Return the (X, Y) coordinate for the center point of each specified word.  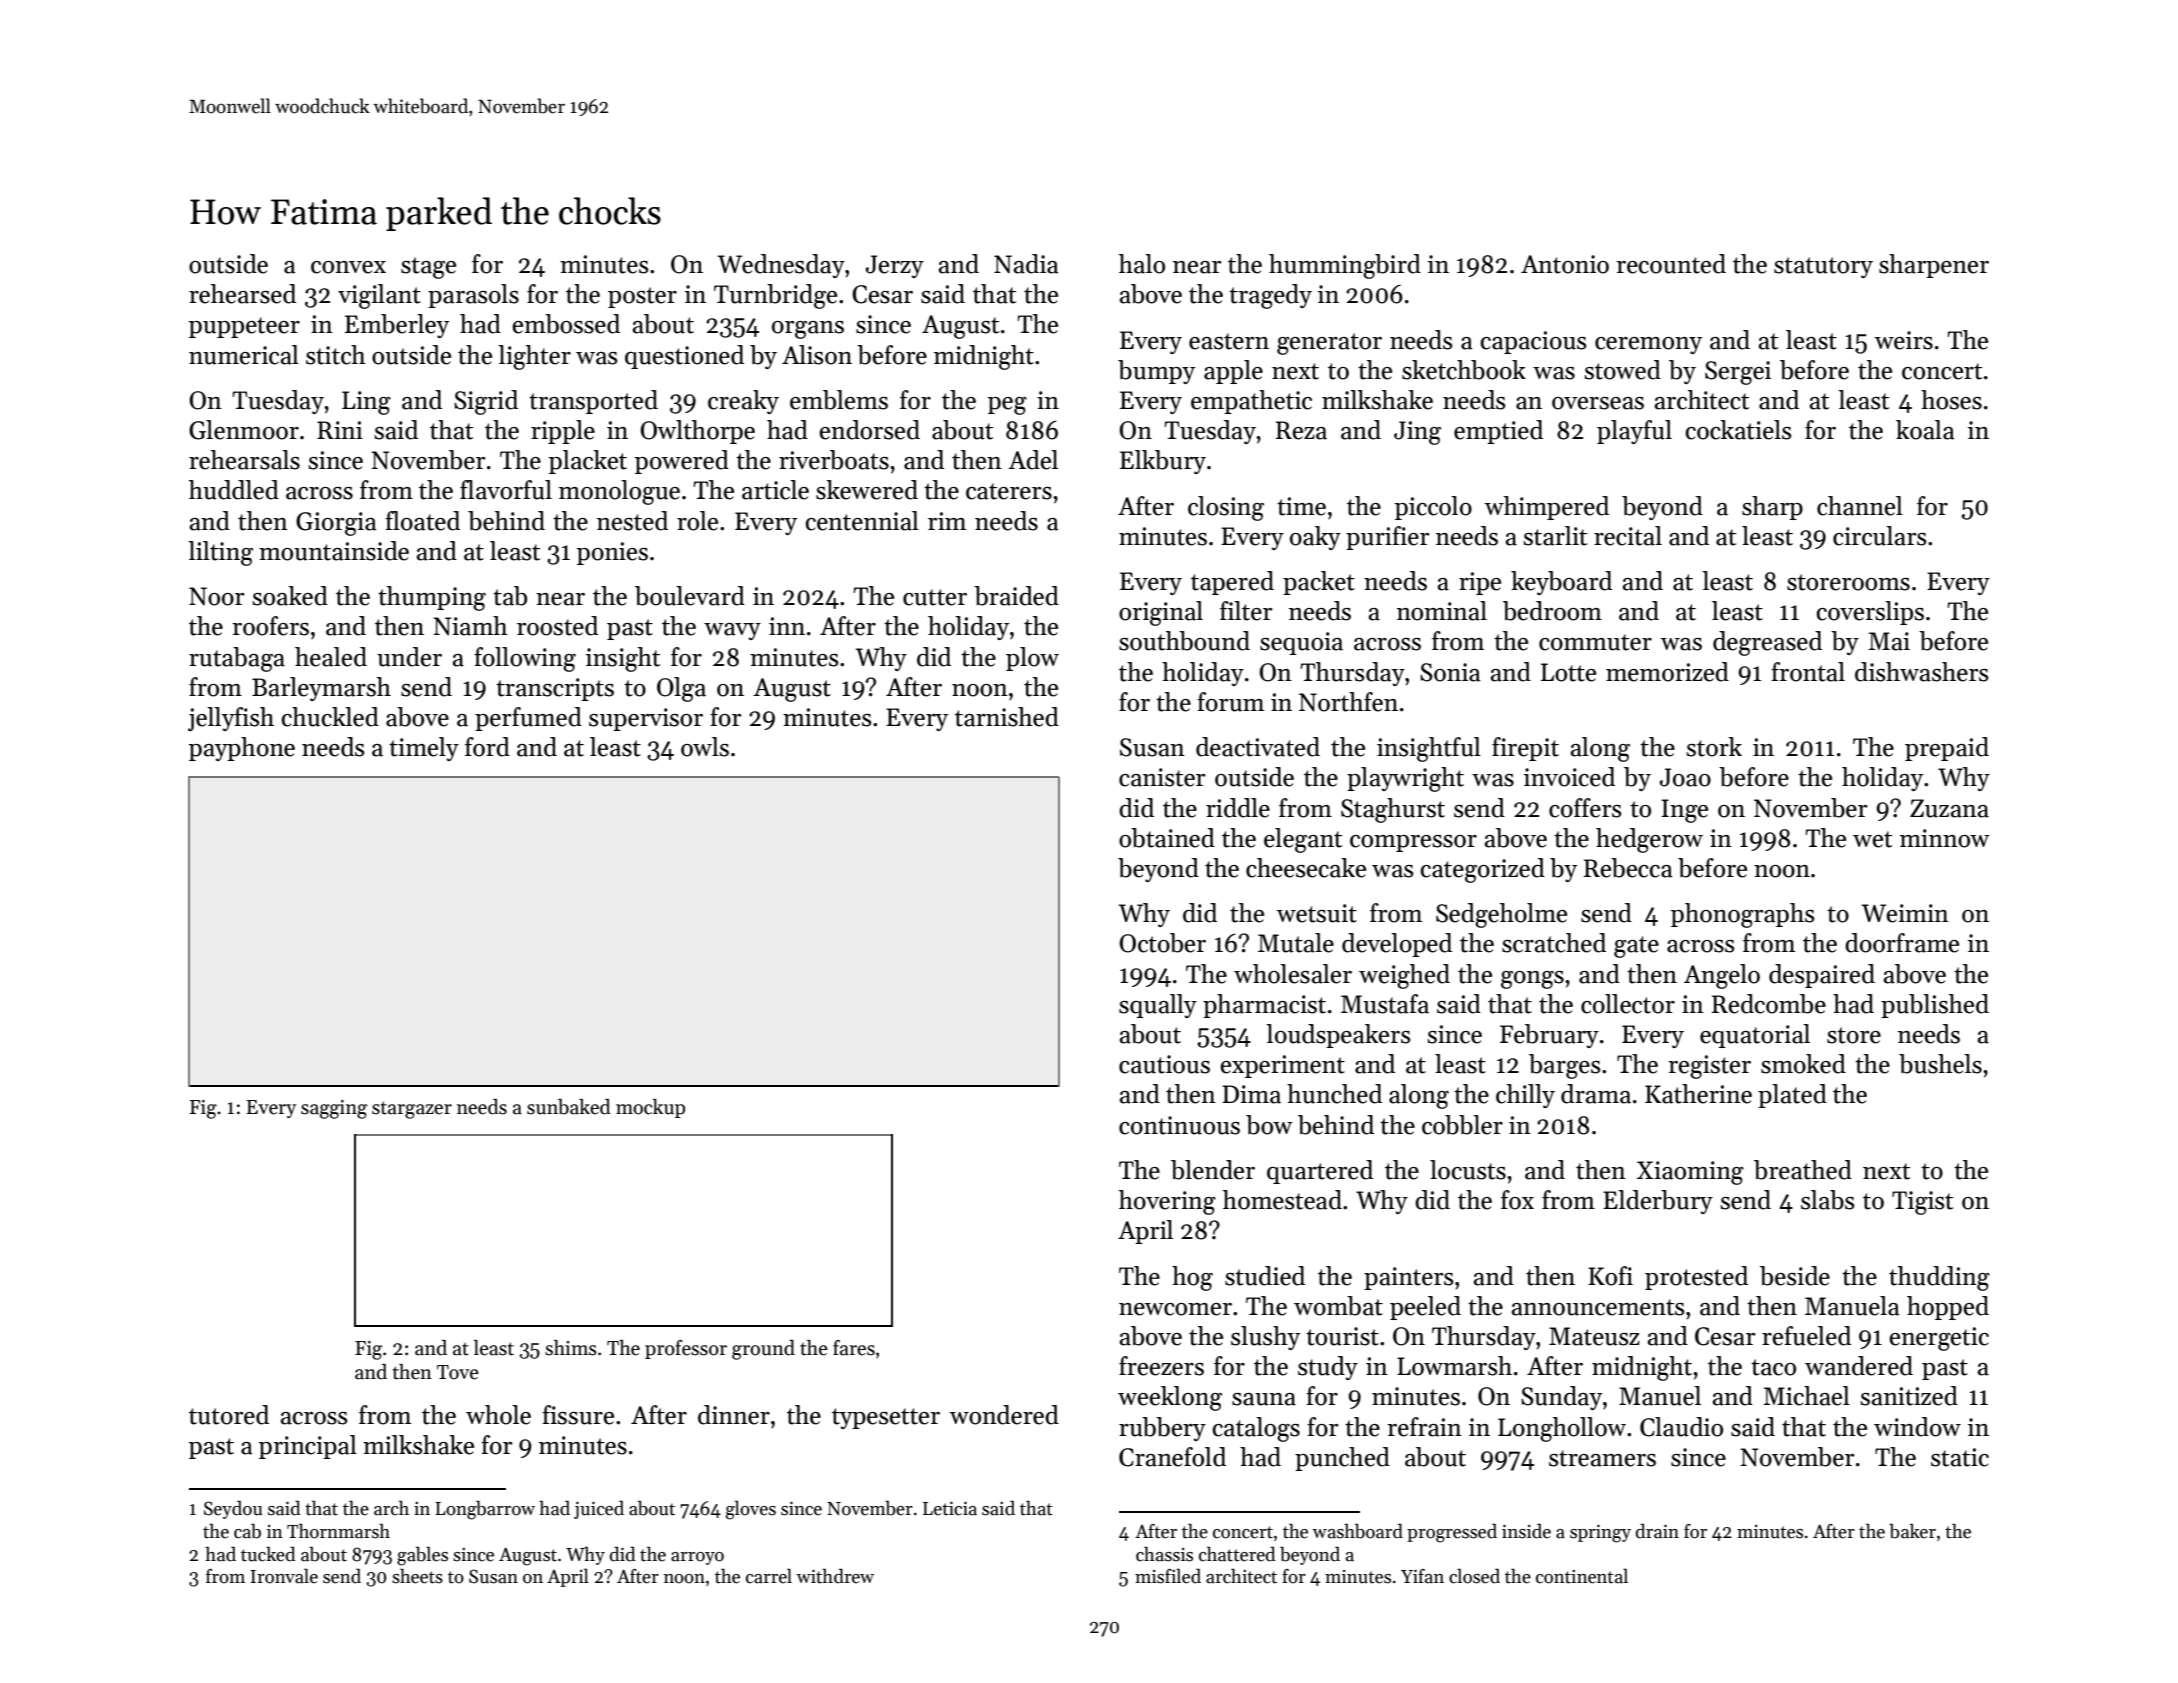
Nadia (1026, 264)
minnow (1945, 838)
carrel (769, 1576)
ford (487, 747)
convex (348, 267)
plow (1032, 659)
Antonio (1565, 264)
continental (1582, 1576)
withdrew (835, 1576)
